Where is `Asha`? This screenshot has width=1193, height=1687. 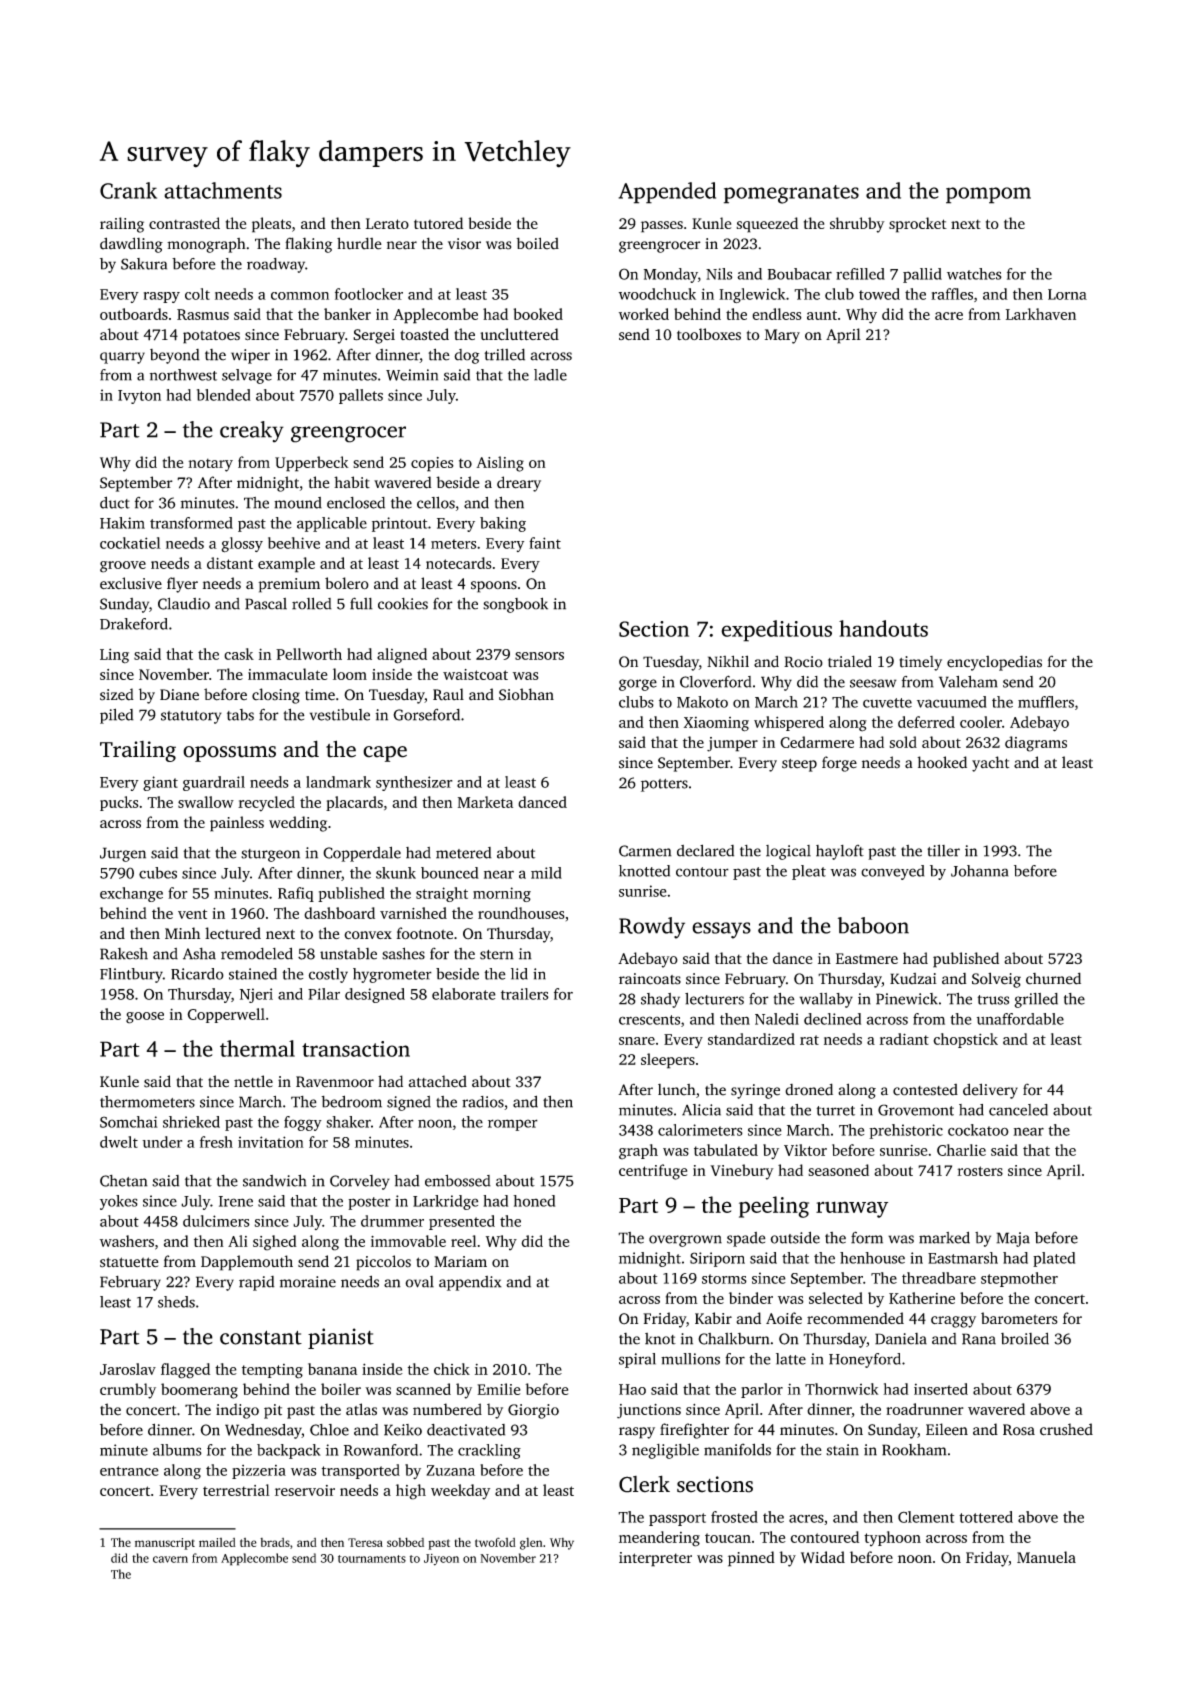 Asha is located at coordinates (199, 953).
